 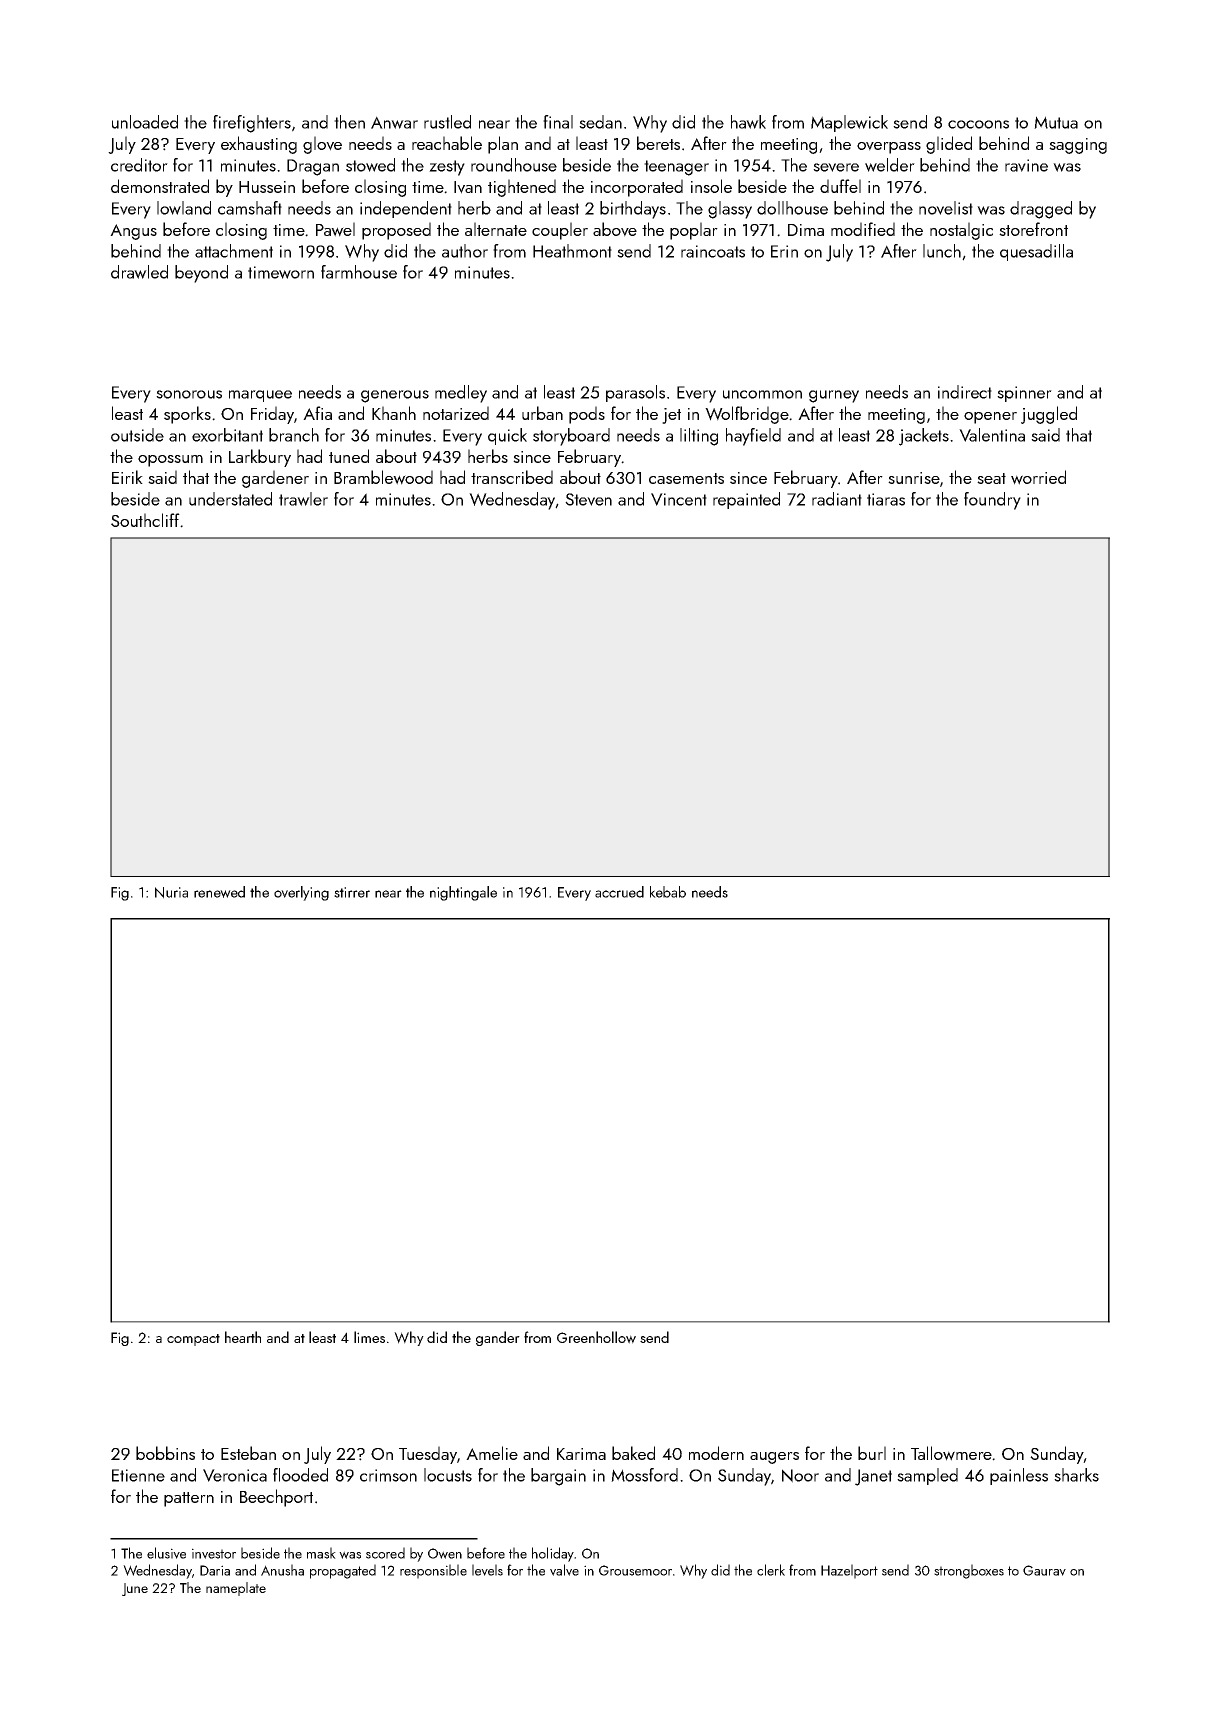 I want to click on drawled, so click(x=139, y=272).
